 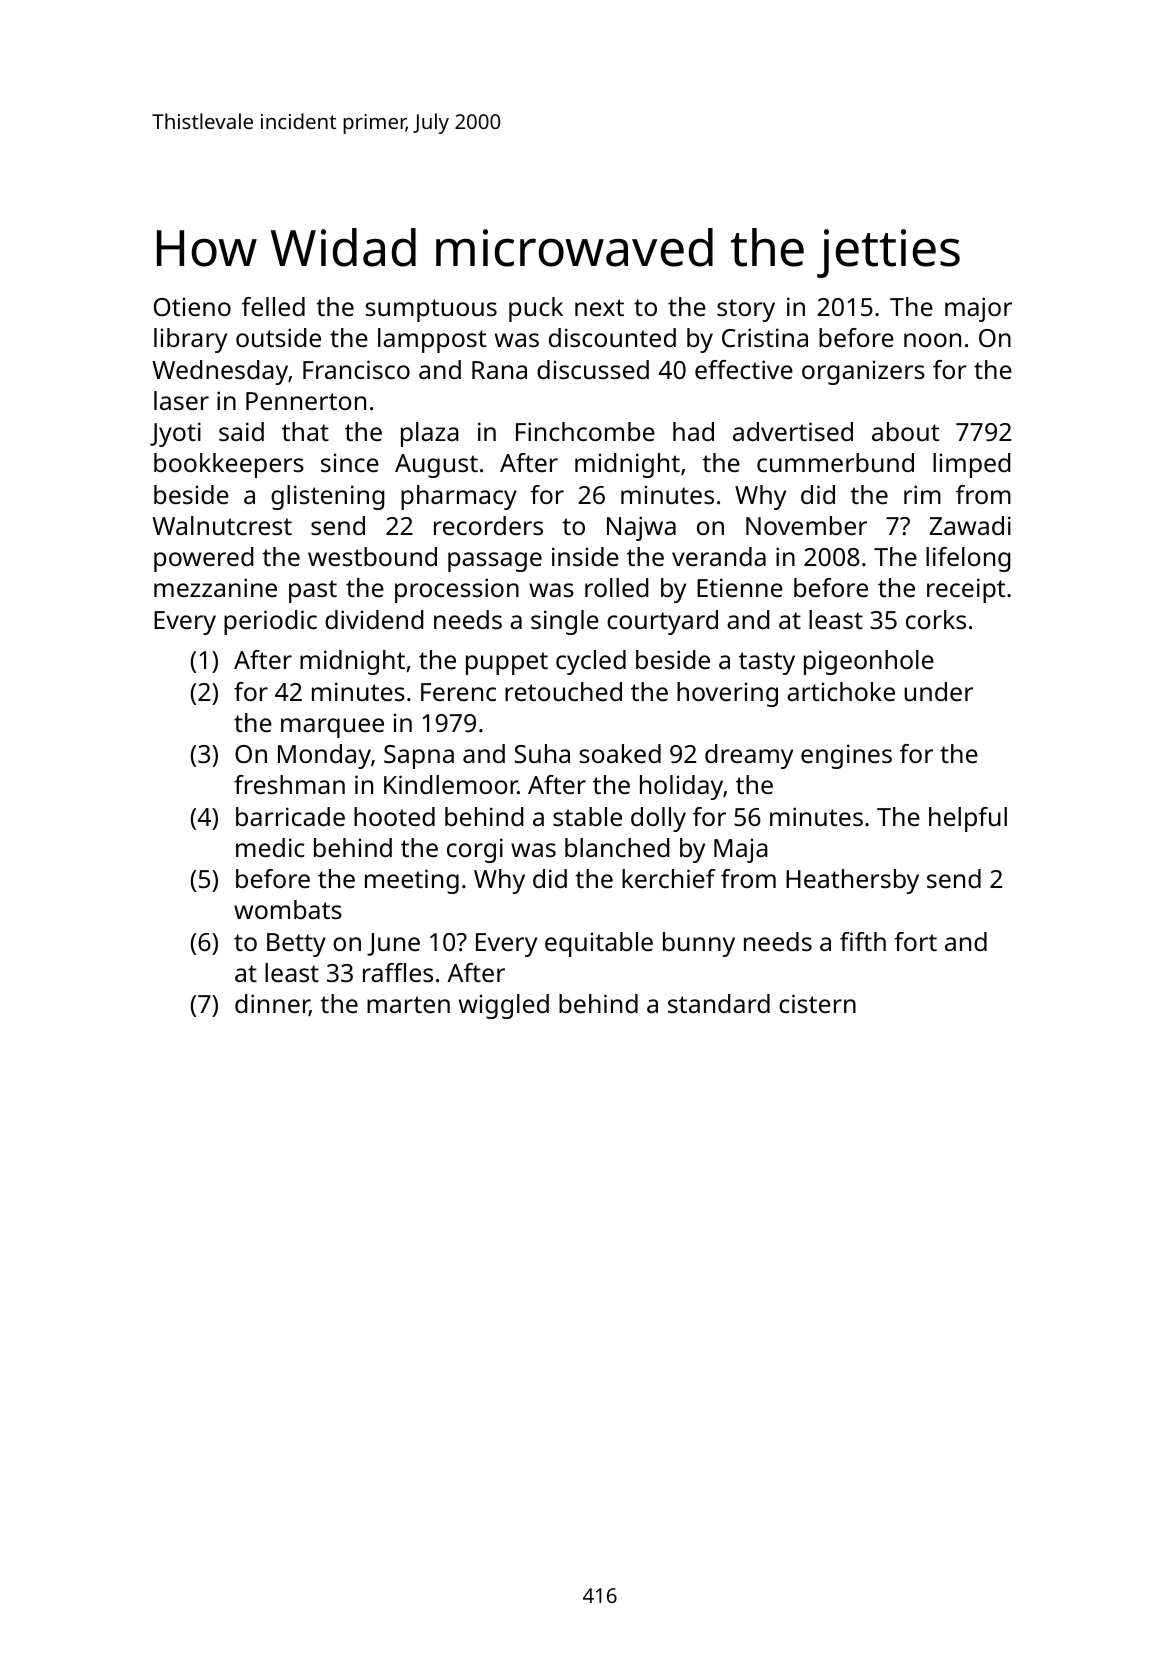 What do you see at coordinates (332, 728) in the document?
I see `marquee` at bounding box center [332, 728].
